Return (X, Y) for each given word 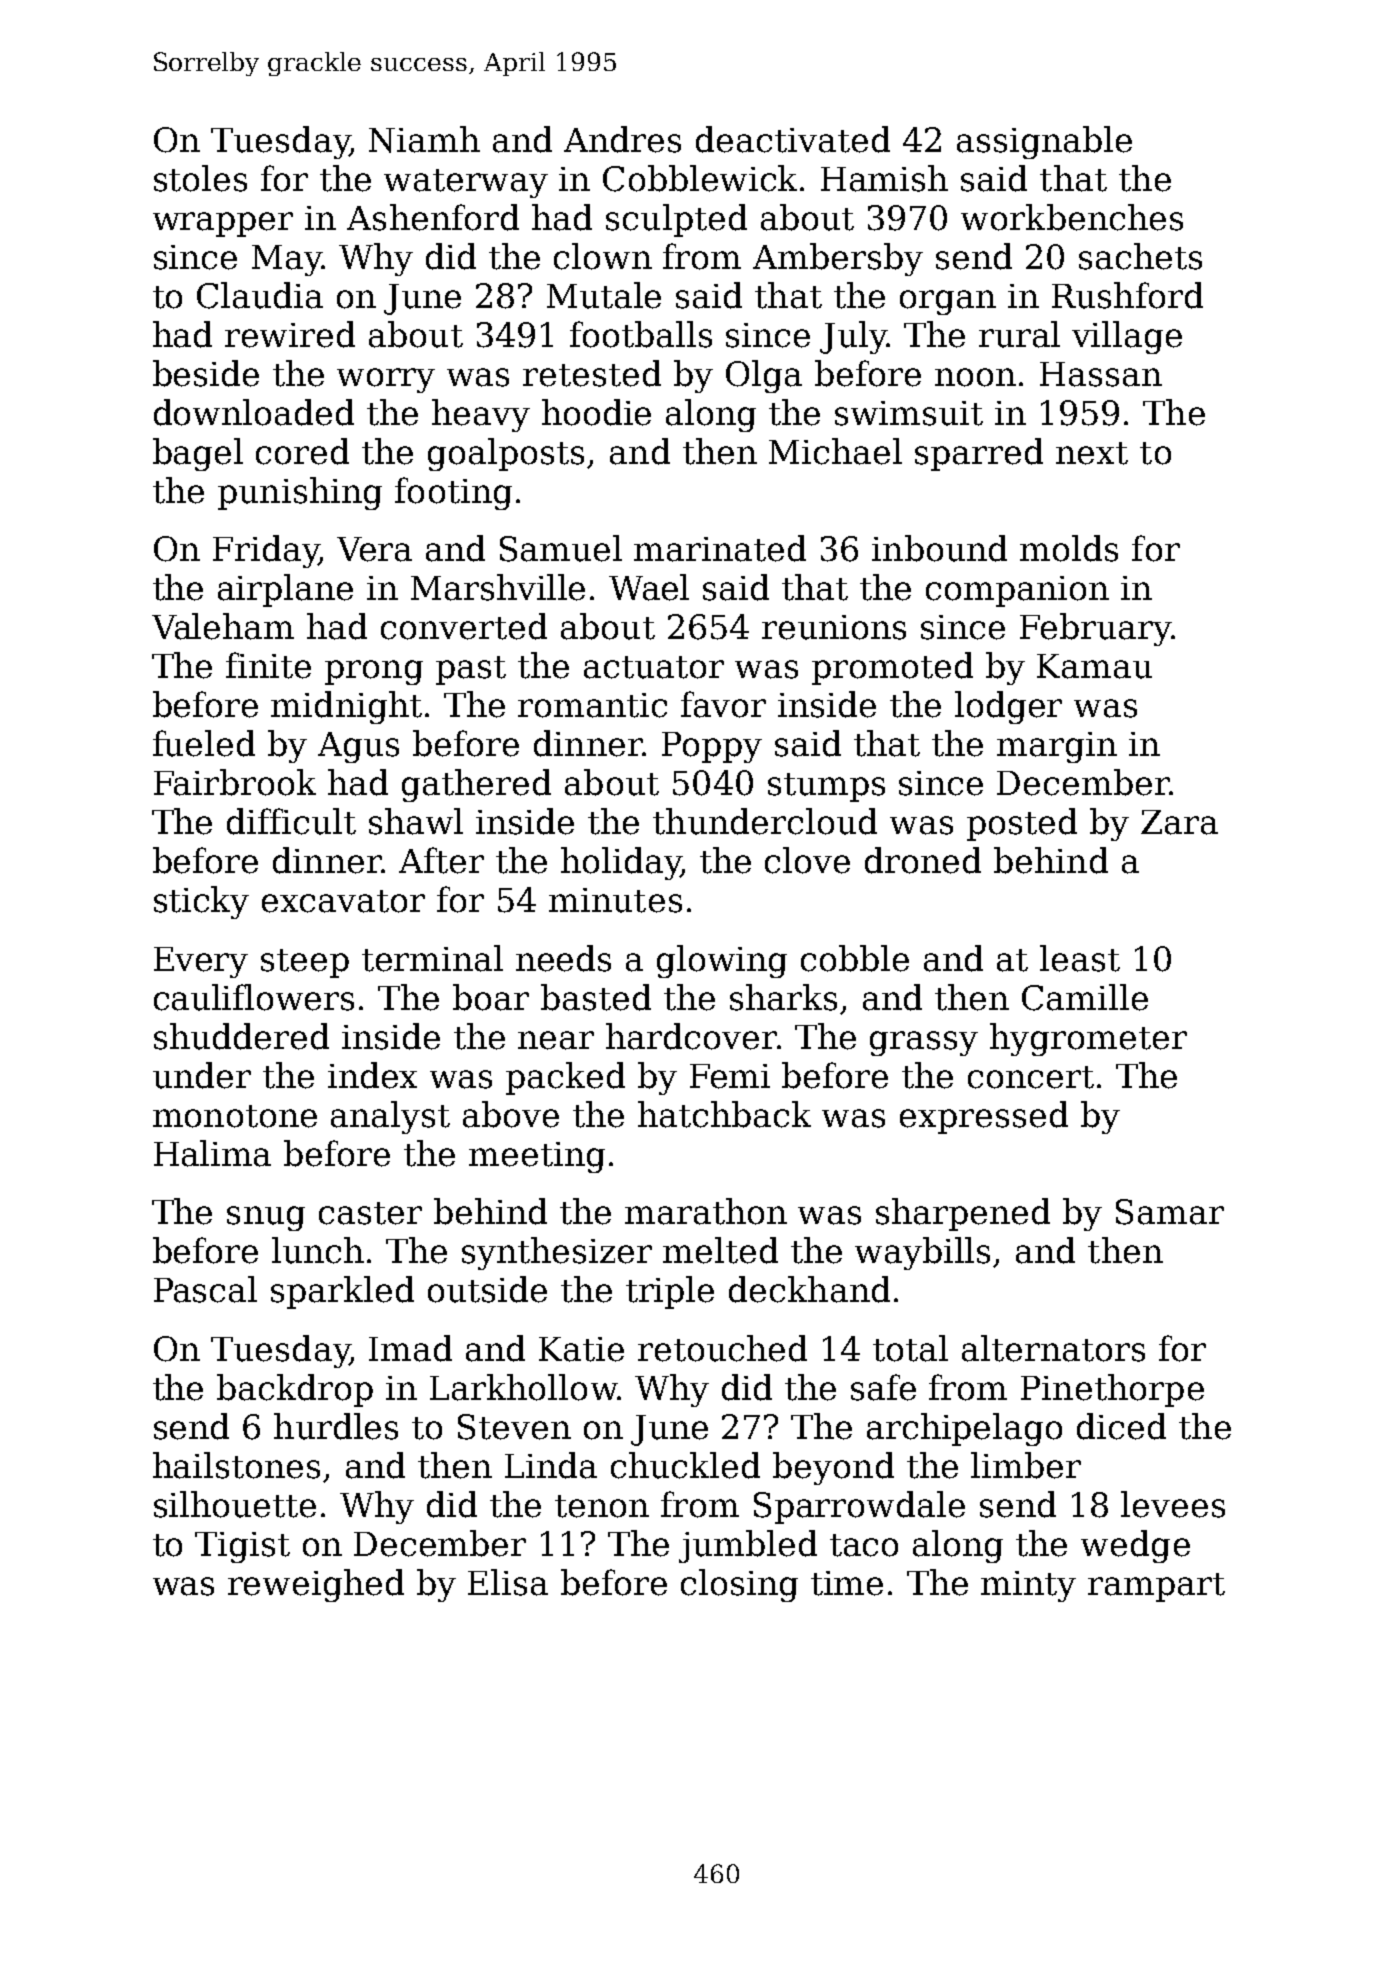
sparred (979, 454)
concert (1031, 1077)
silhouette (235, 1504)
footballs (641, 334)
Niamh (424, 139)
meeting (537, 1157)
